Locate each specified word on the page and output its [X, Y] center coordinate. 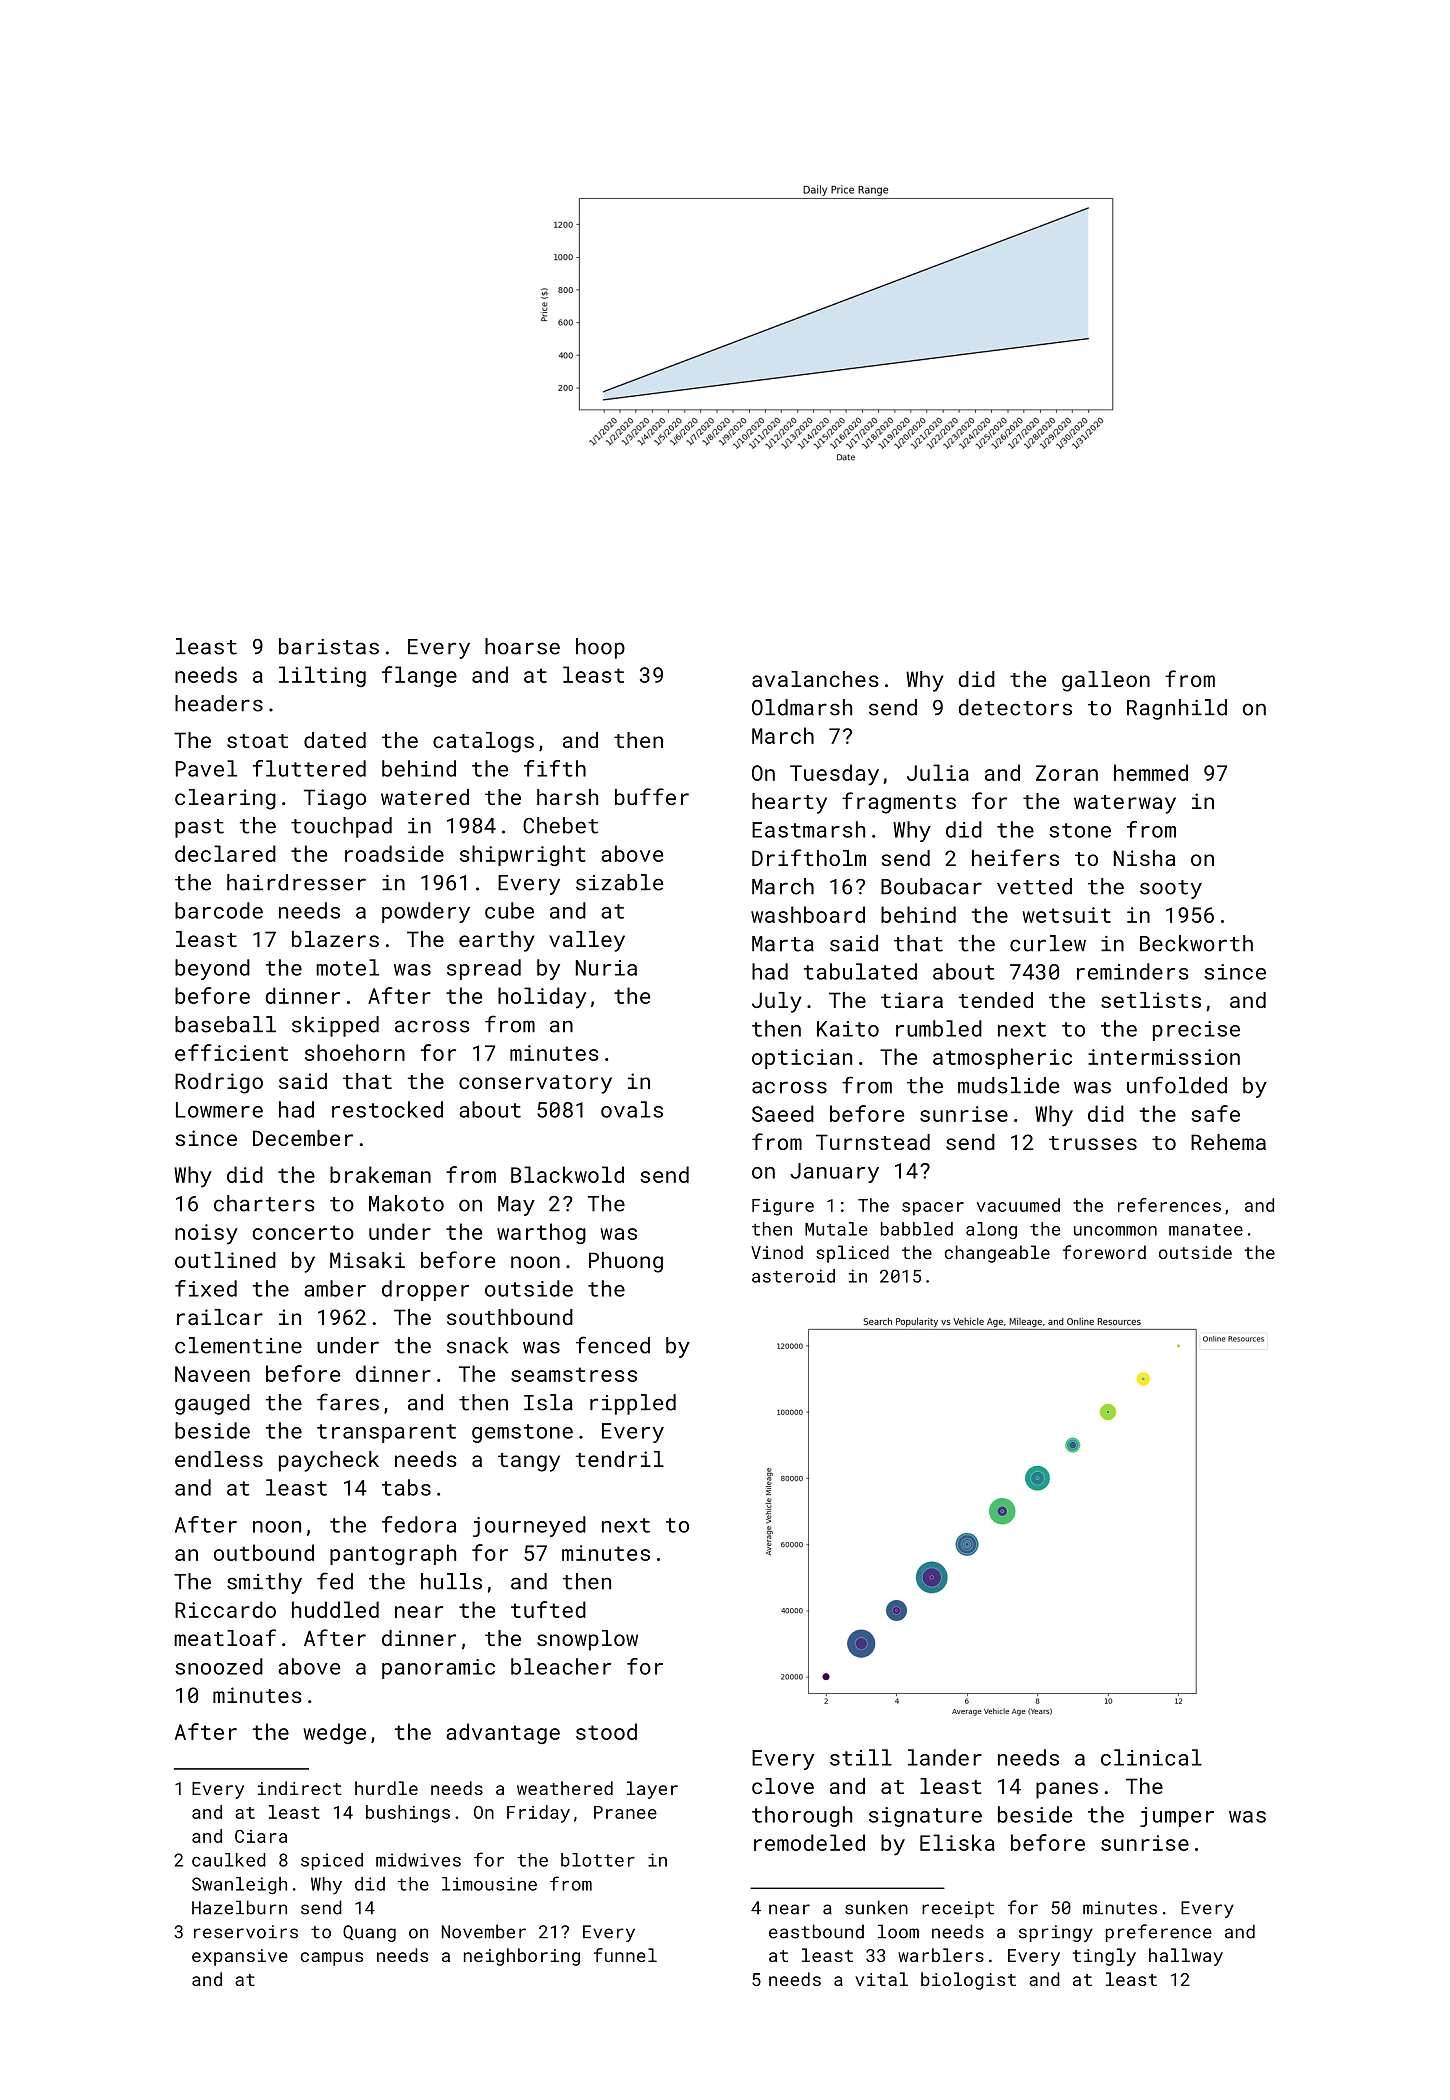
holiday [542, 998]
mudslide [1008, 1085]
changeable [997, 1254]
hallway [1186, 1957]
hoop [600, 648]
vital [881, 1979]
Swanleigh [239, 1885]
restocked [387, 1109]
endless [219, 1459]
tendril [620, 1459]
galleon [1106, 681]
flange [419, 676]
